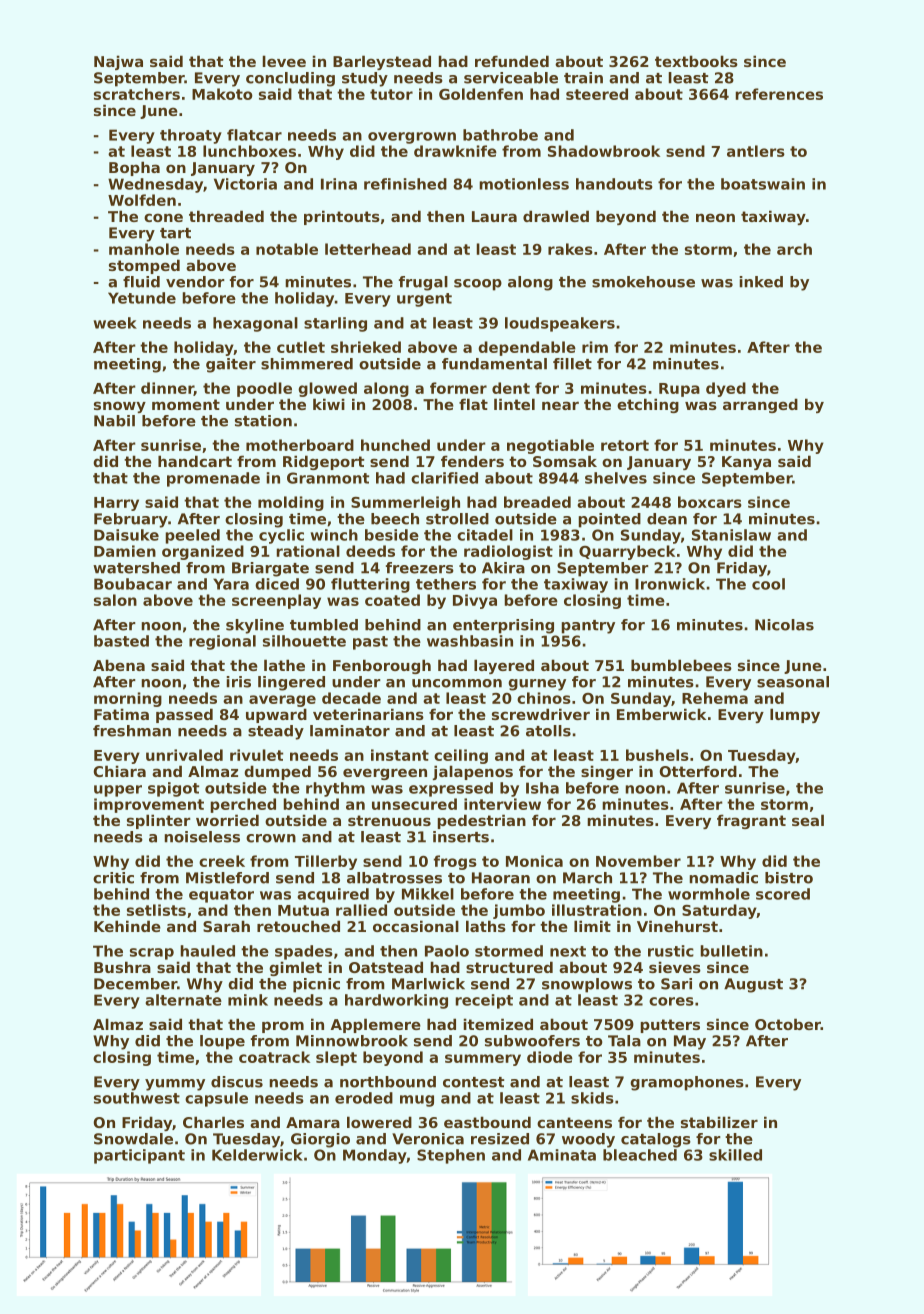 Image resolution: width=924 pixels, height=1314 pixels. What do you see at coordinates (213, 1122) in the screenshot?
I see `Charles` at bounding box center [213, 1122].
